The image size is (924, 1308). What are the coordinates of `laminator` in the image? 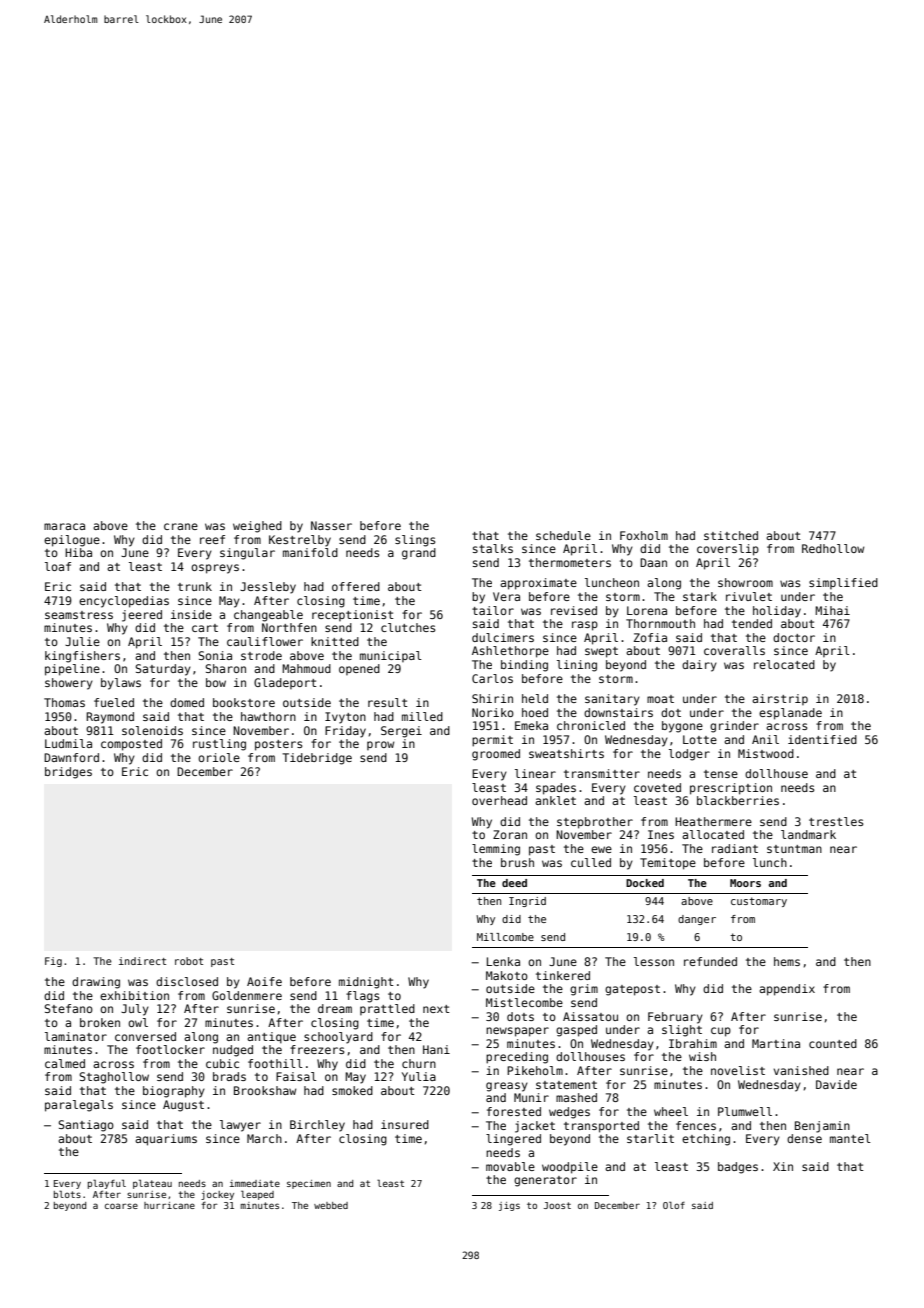 It's located at (76, 1036).
